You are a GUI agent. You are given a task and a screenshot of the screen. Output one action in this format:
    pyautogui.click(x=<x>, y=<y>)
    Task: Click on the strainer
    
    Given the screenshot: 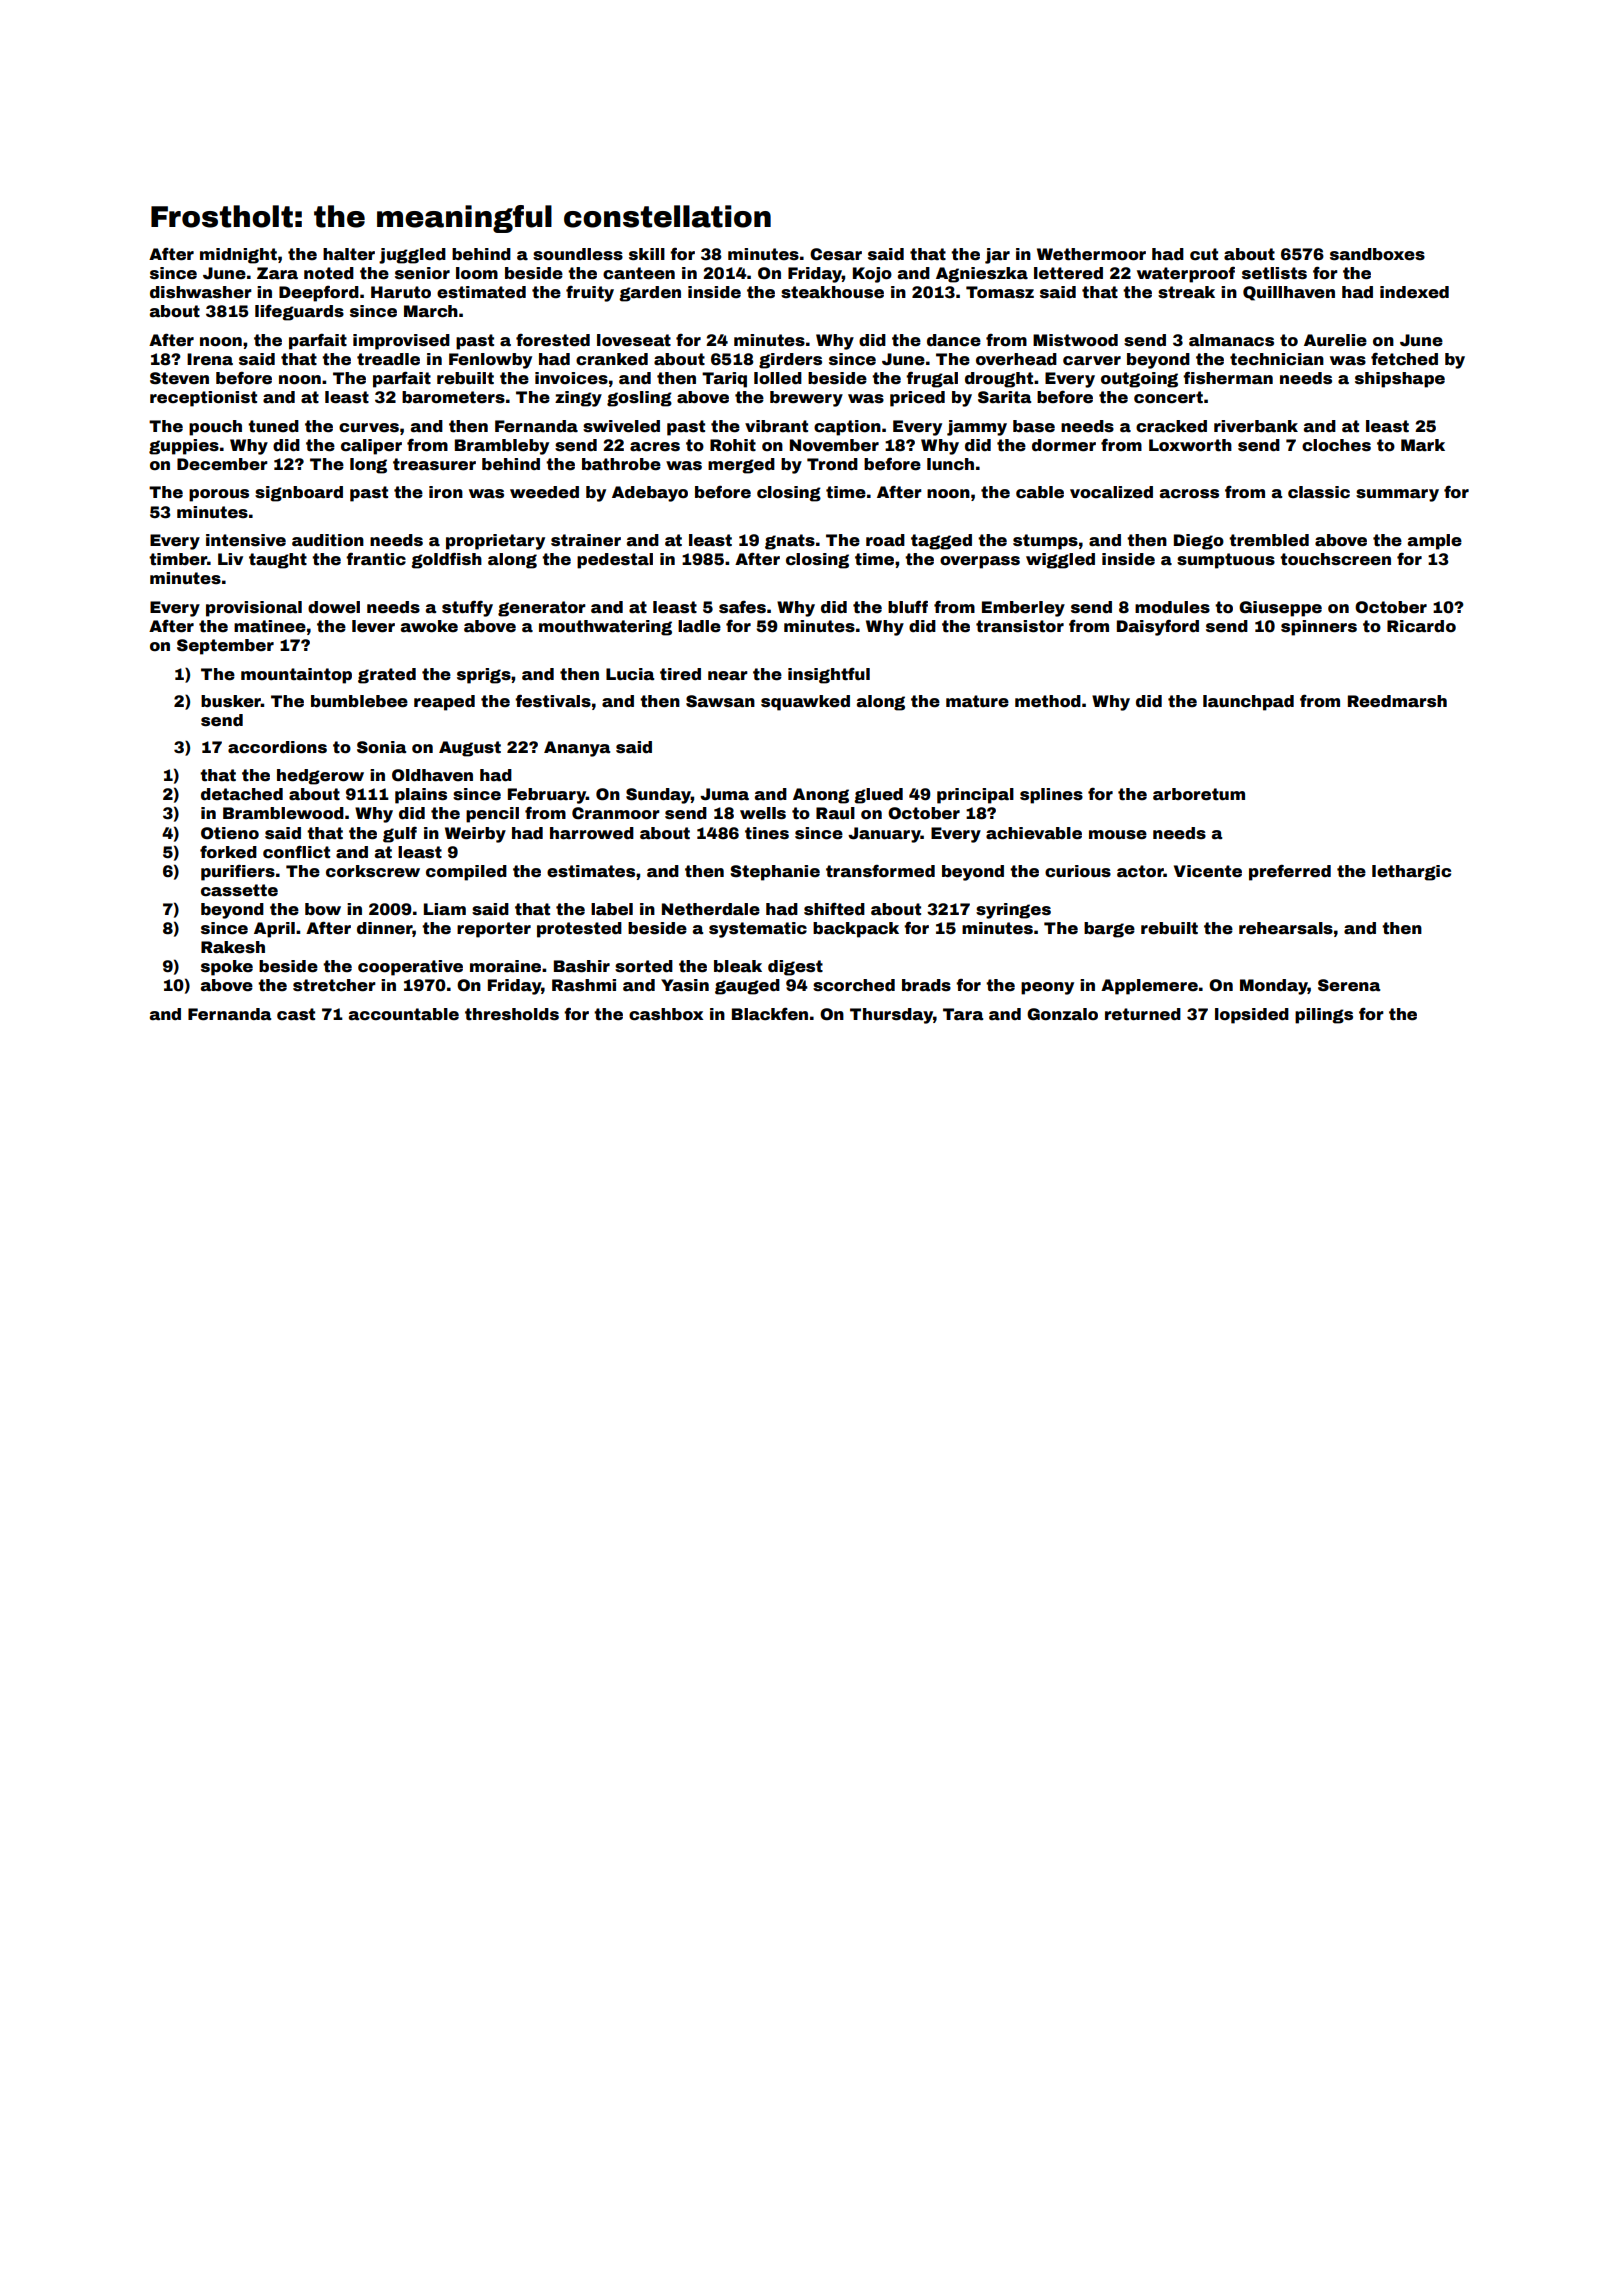 What is the action you would take?
    pyautogui.click(x=586, y=540)
